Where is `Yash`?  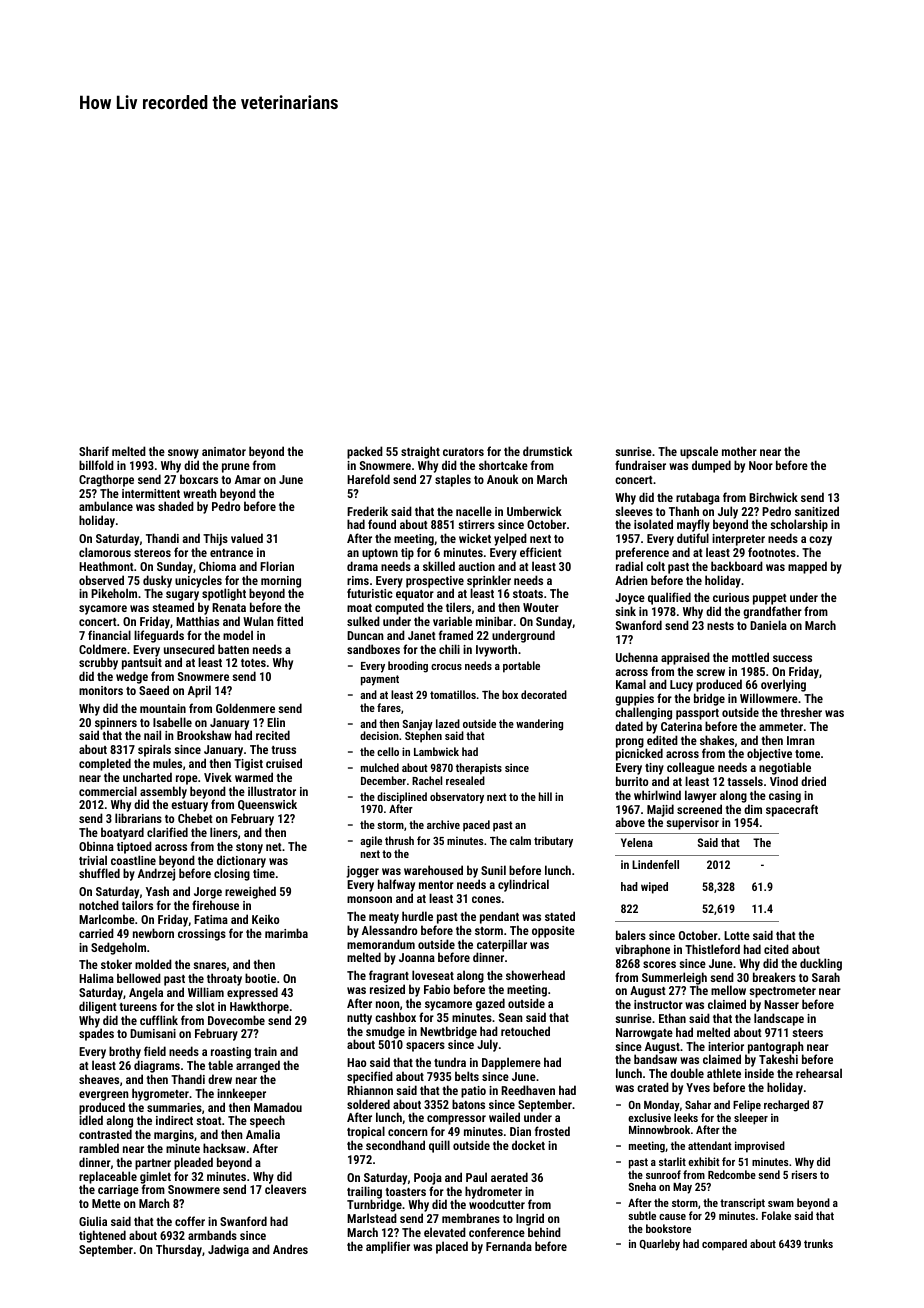
Yash is located at coordinates (157, 891).
